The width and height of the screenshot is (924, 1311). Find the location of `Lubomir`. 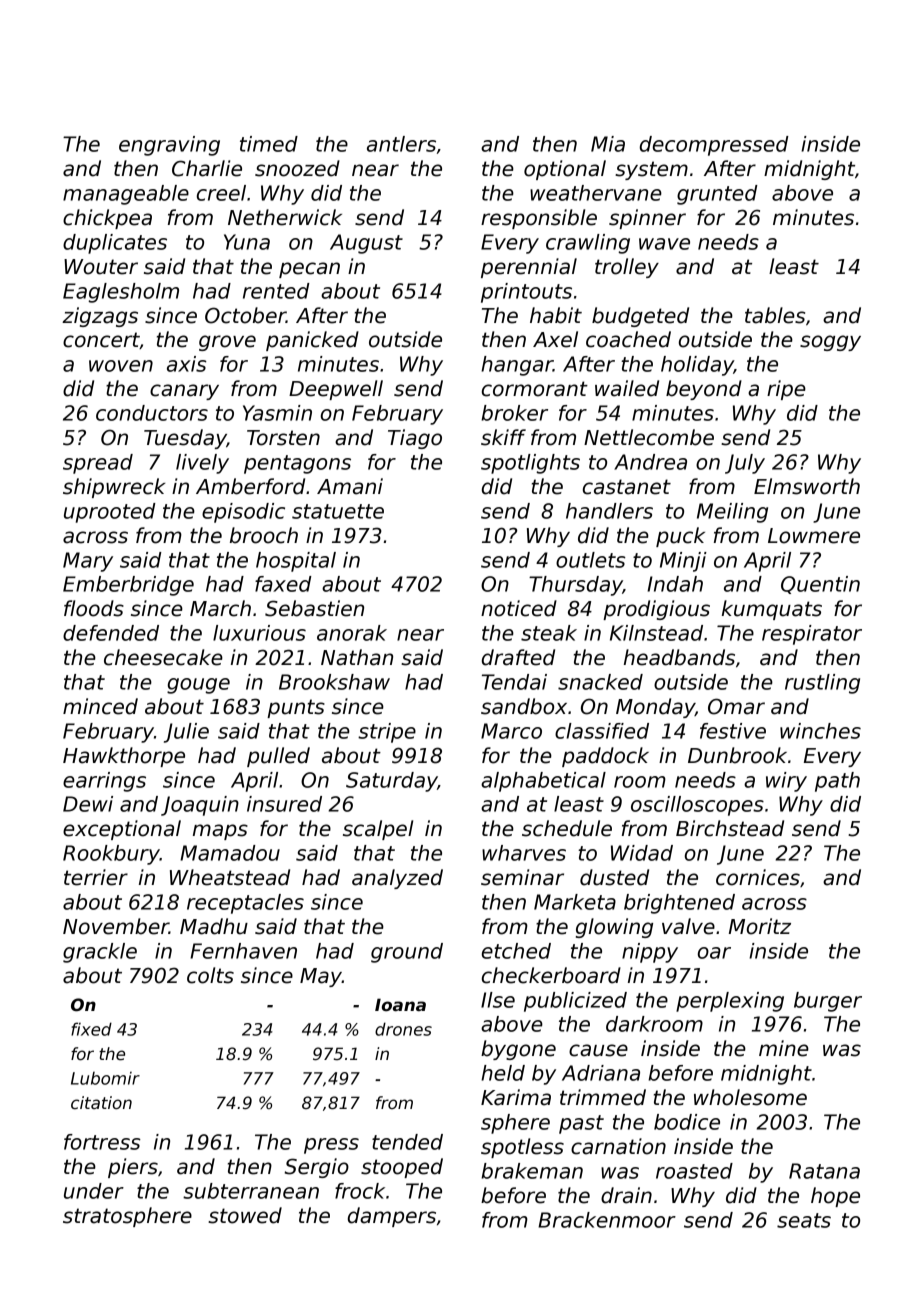

Lubomir is located at coordinates (105, 1078).
